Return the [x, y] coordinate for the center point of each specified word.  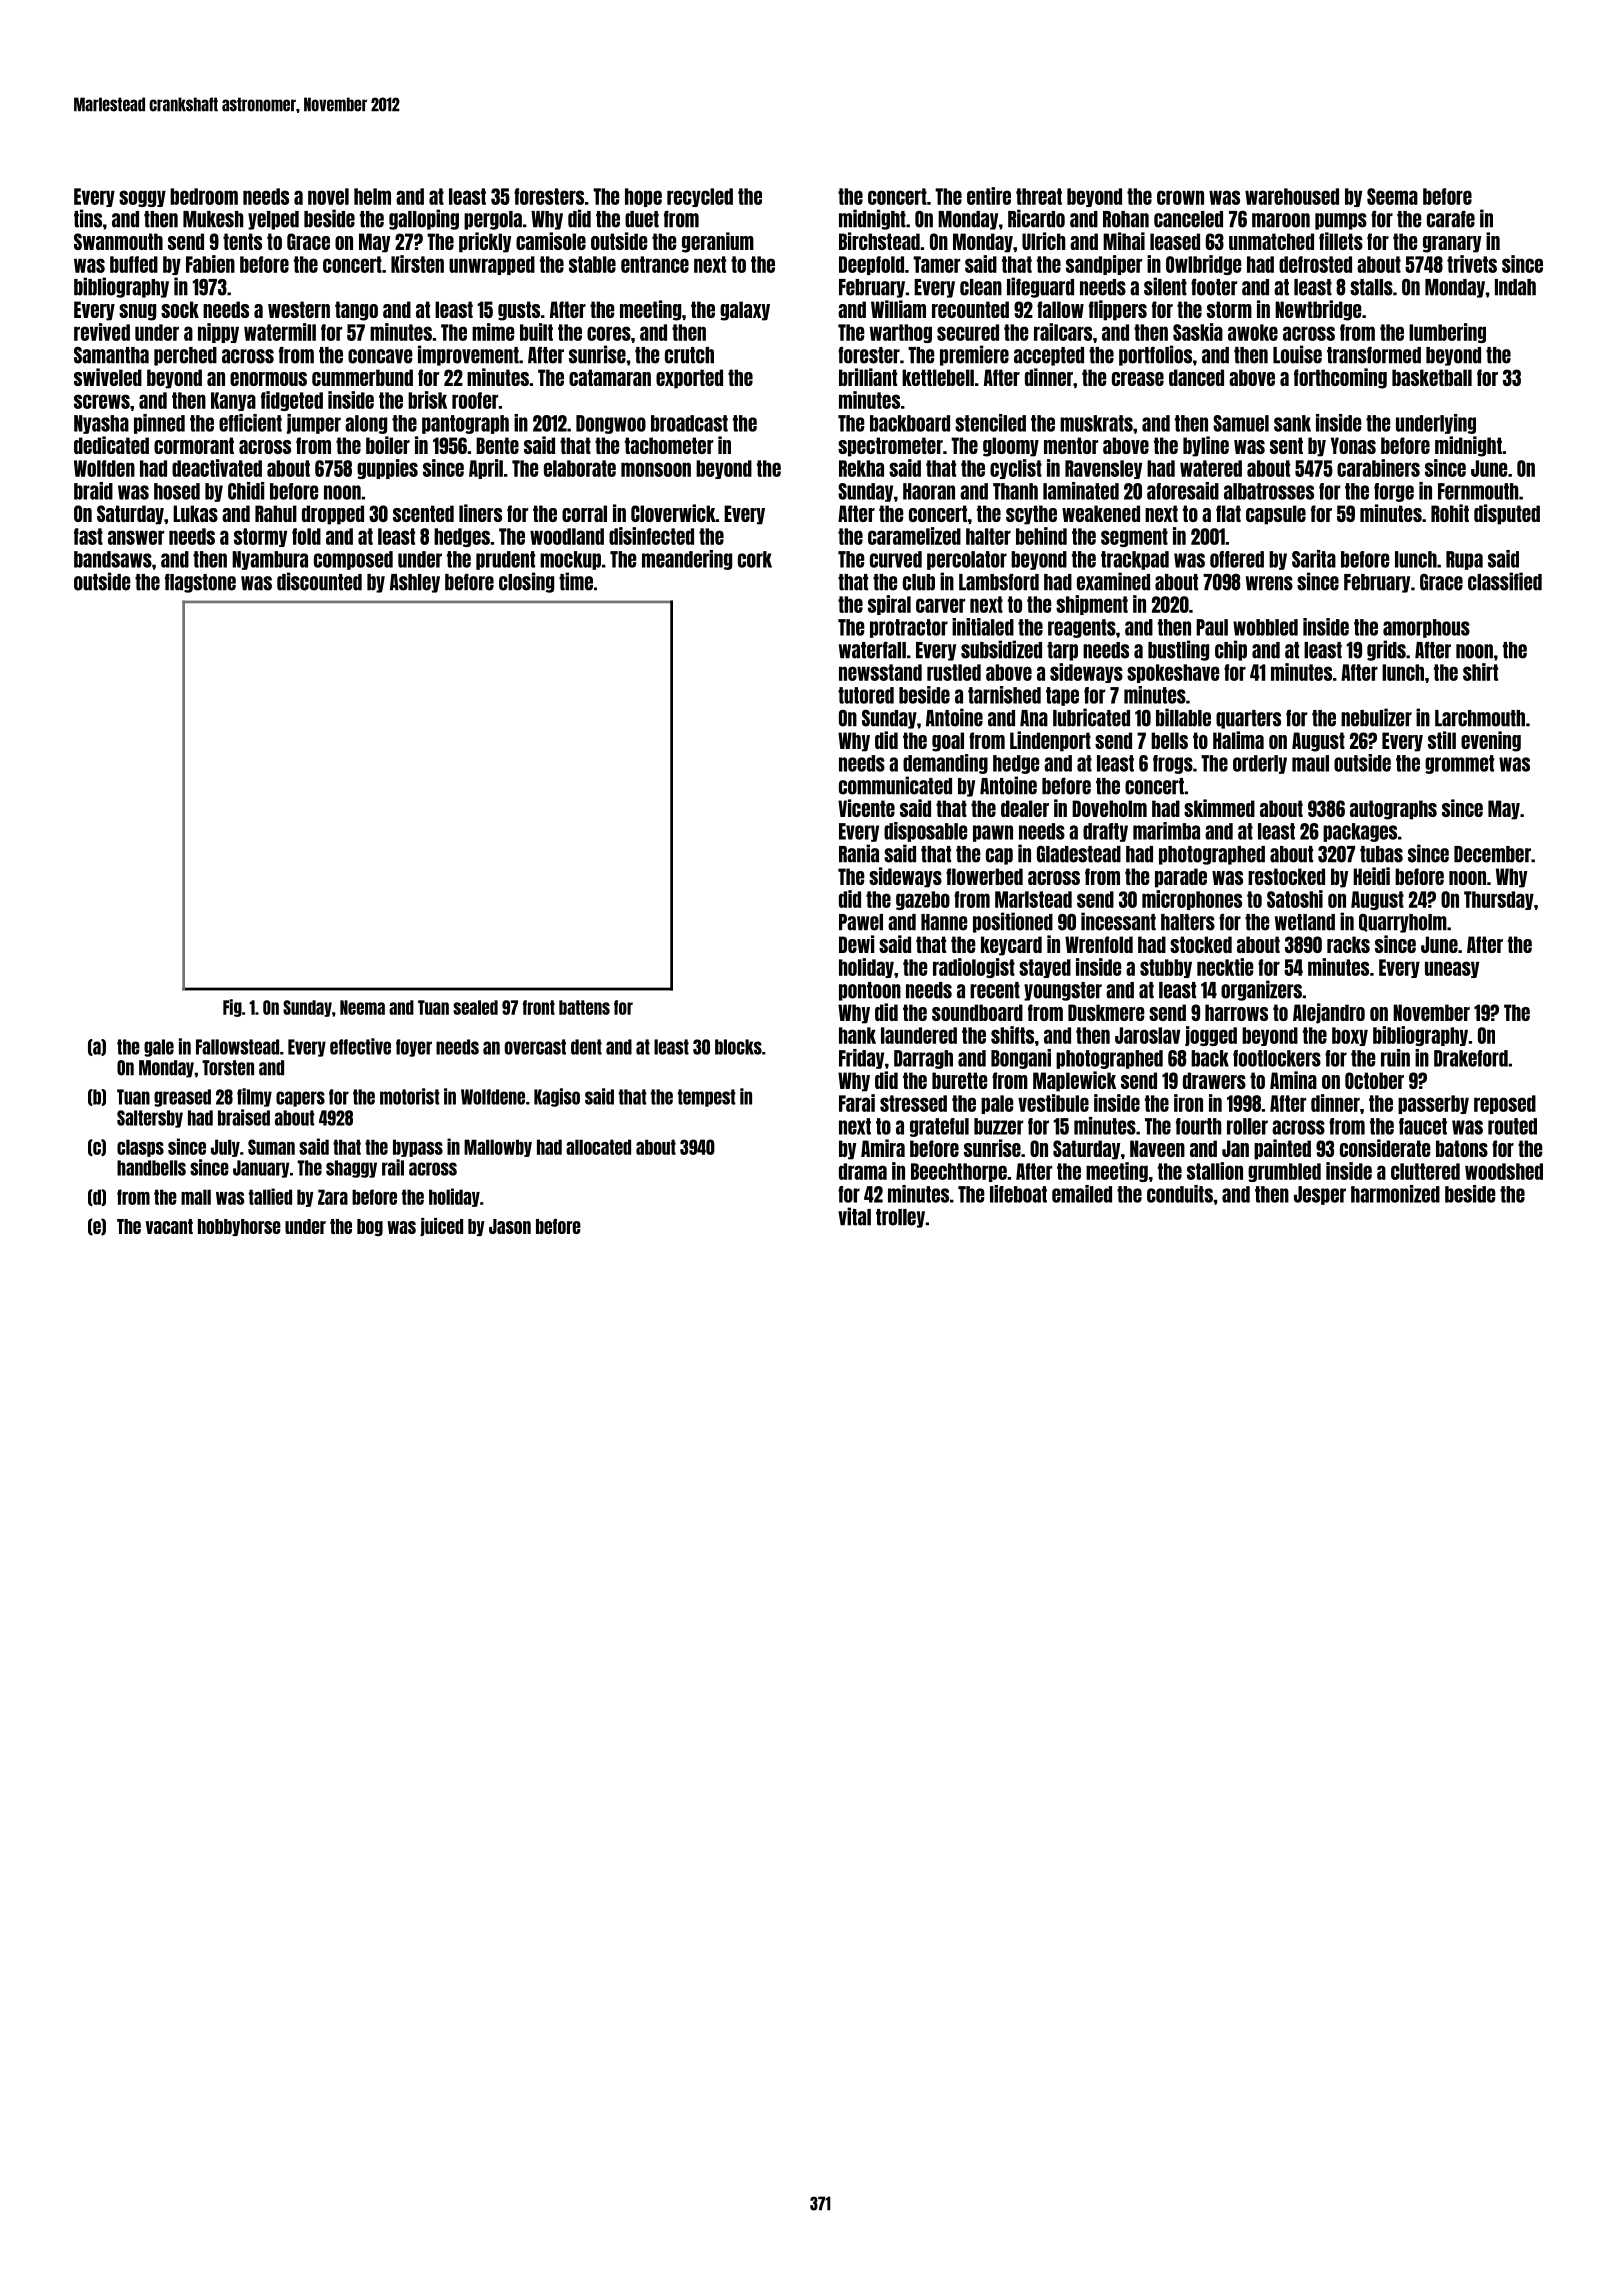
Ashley [415, 583]
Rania [859, 853]
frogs [1173, 764]
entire [989, 196]
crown [1180, 197]
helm [372, 196]
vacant [169, 1226]
